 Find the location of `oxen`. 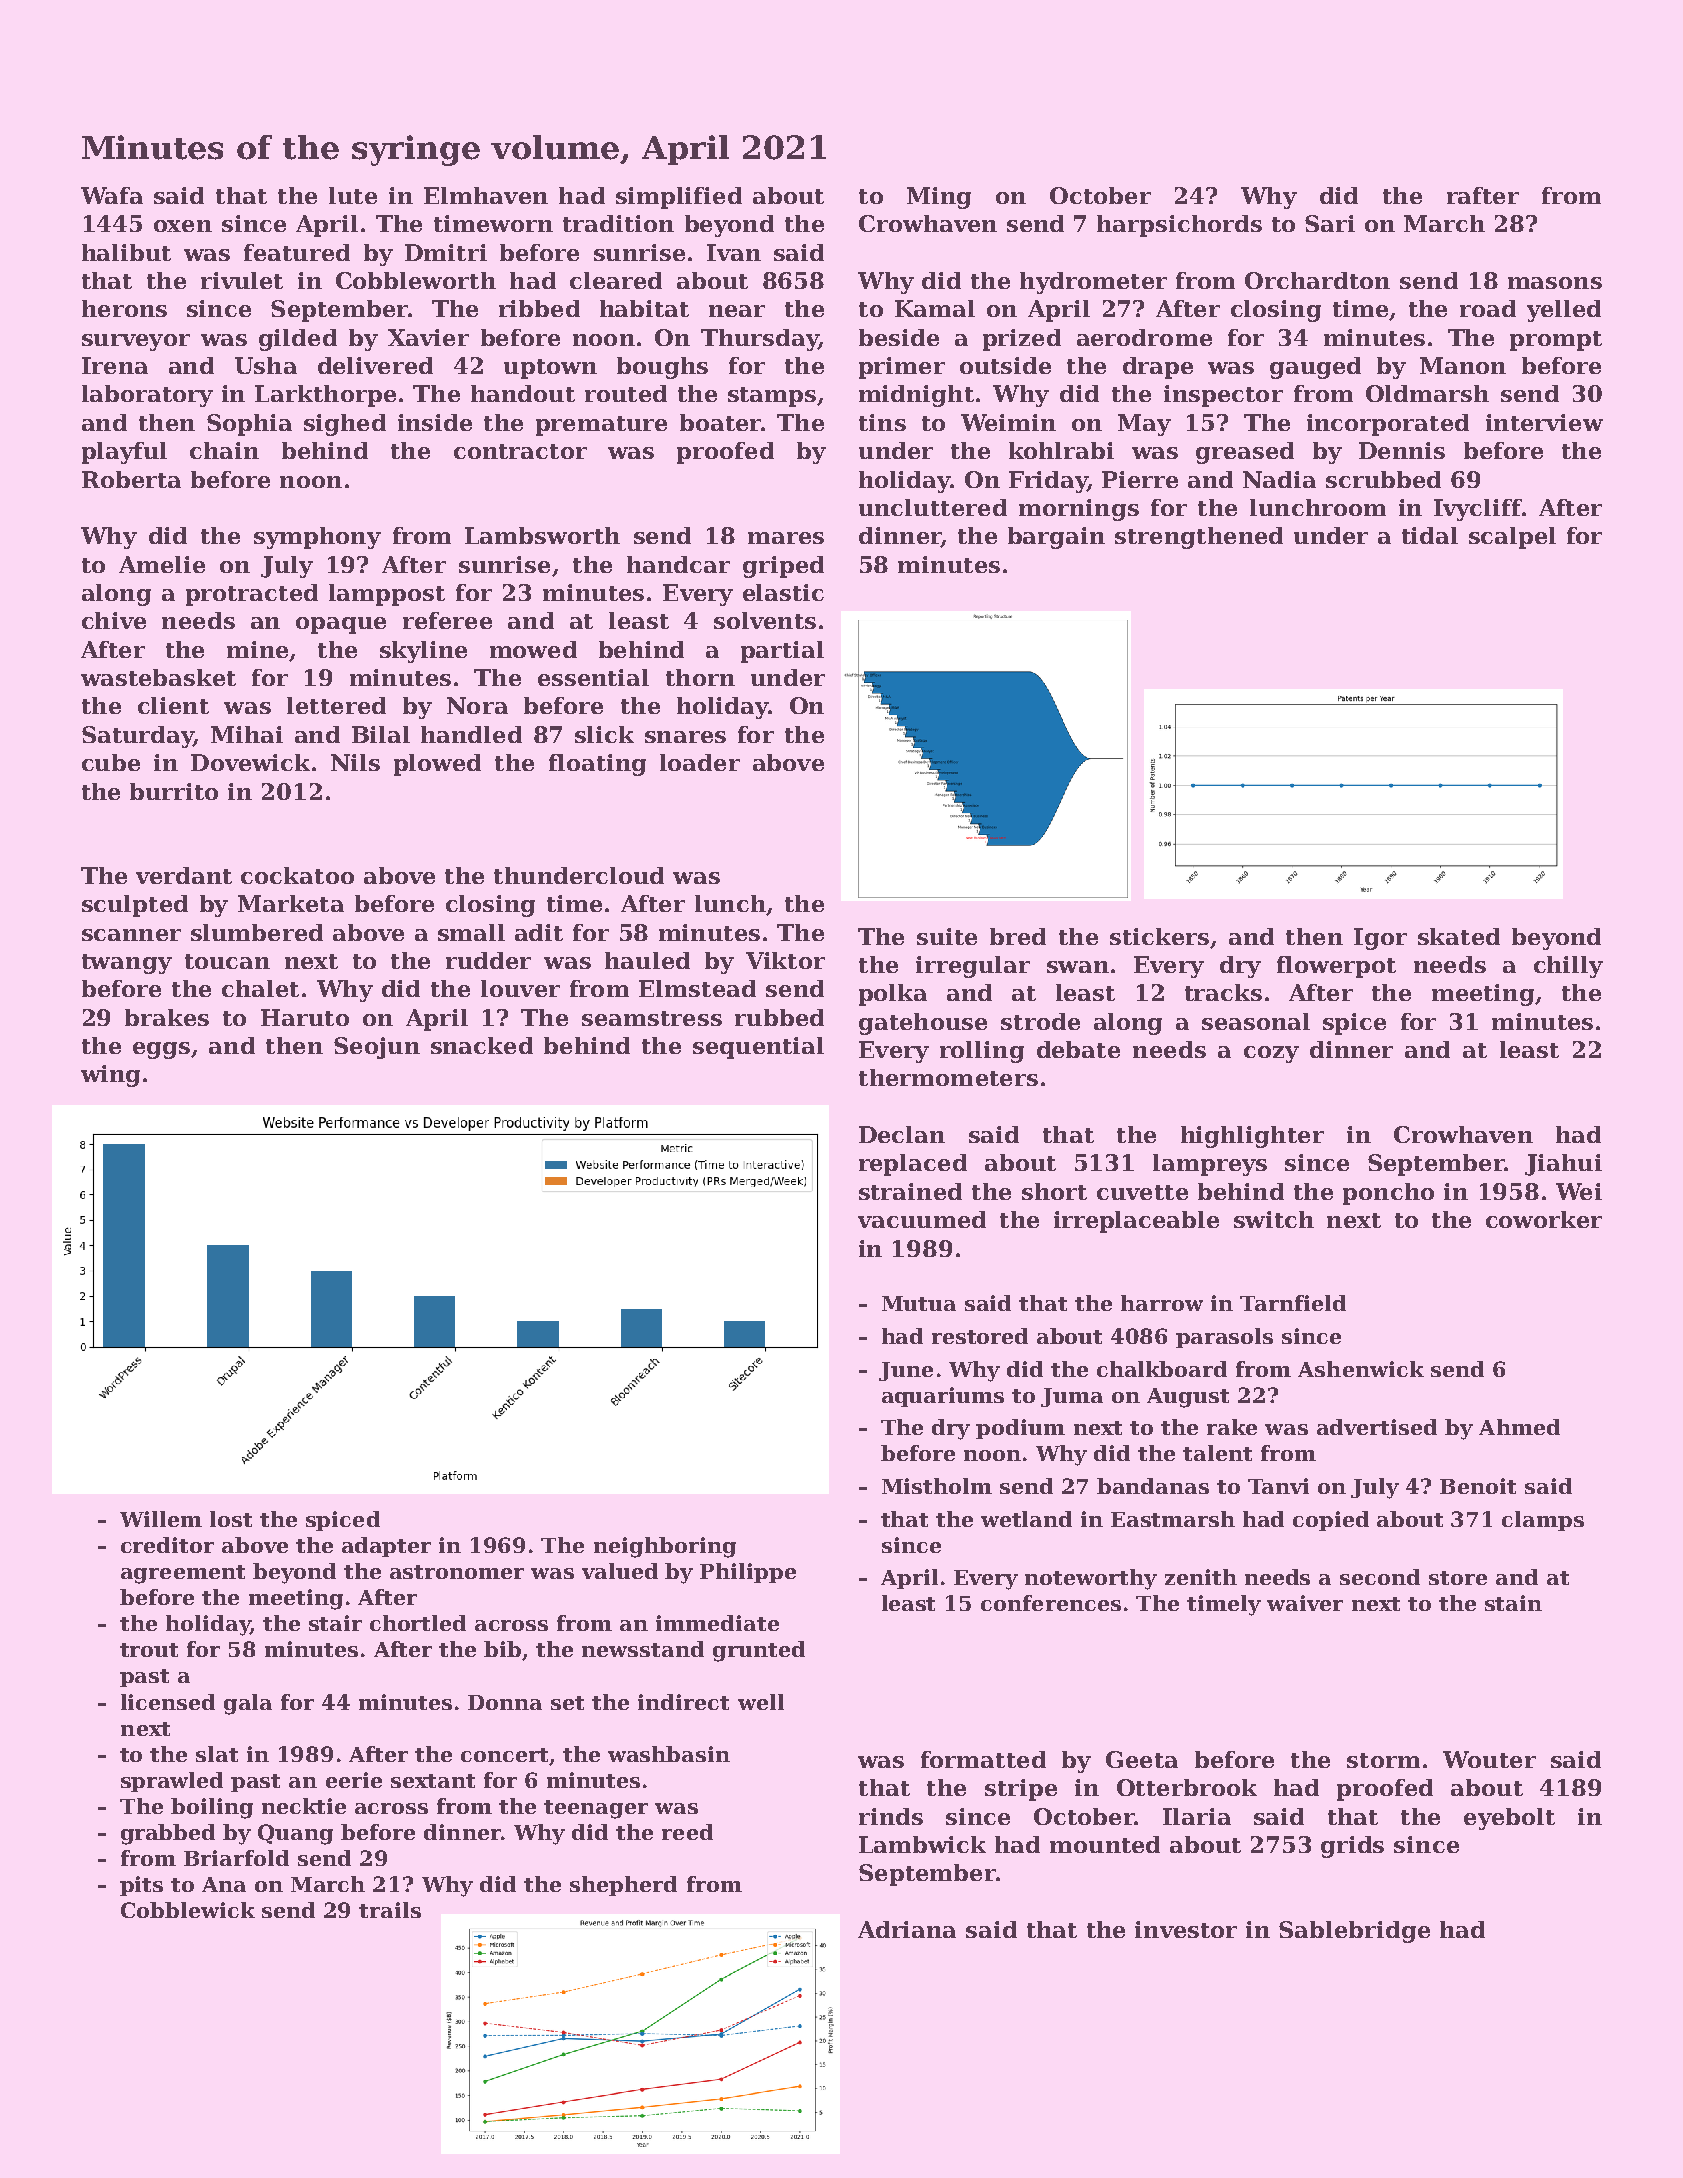

oxen is located at coordinates (183, 226).
